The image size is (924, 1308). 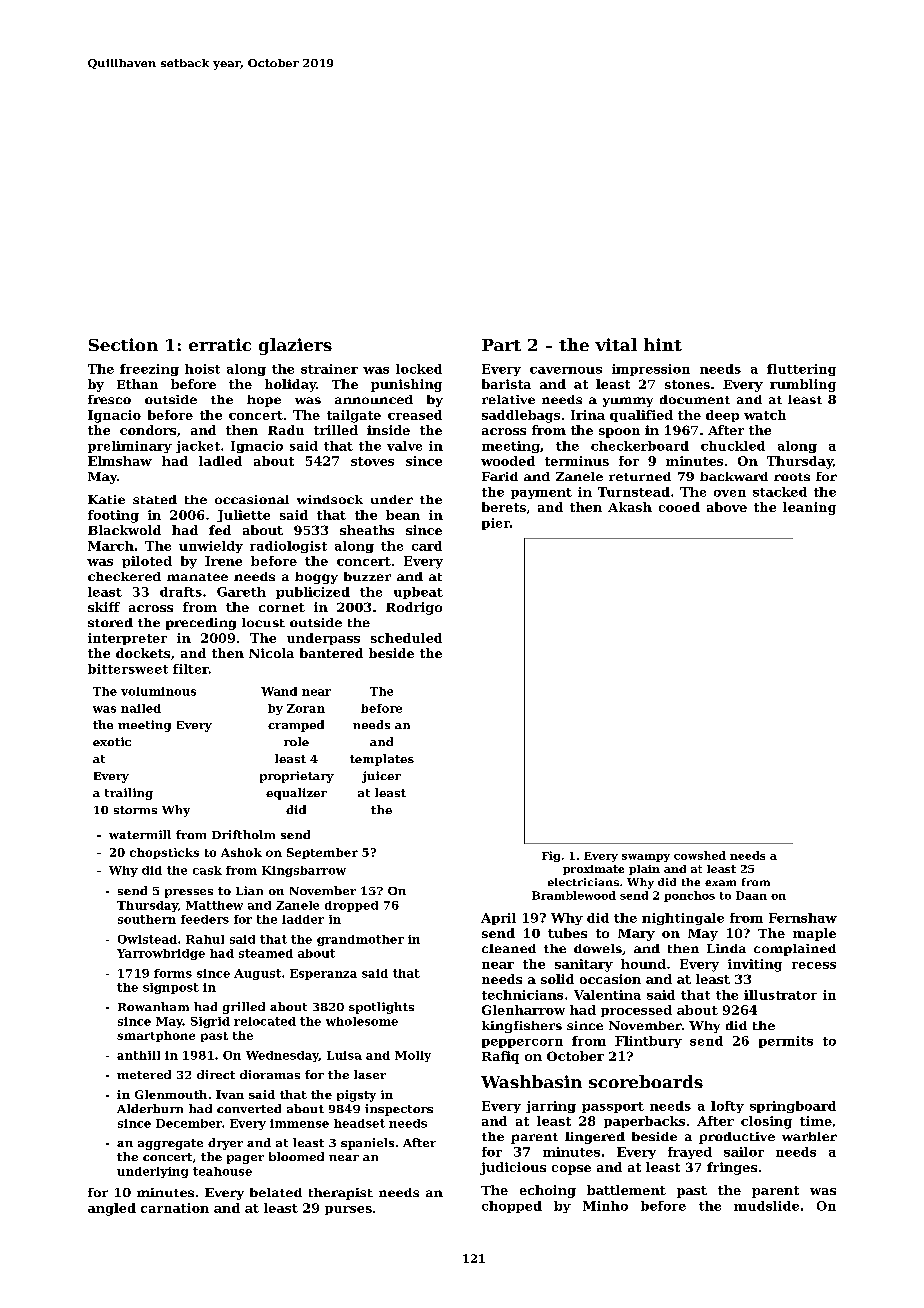 What do you see at coordinates (557, 979) in the screenshot?
I see `solid` at bounding box center [557, 979].
